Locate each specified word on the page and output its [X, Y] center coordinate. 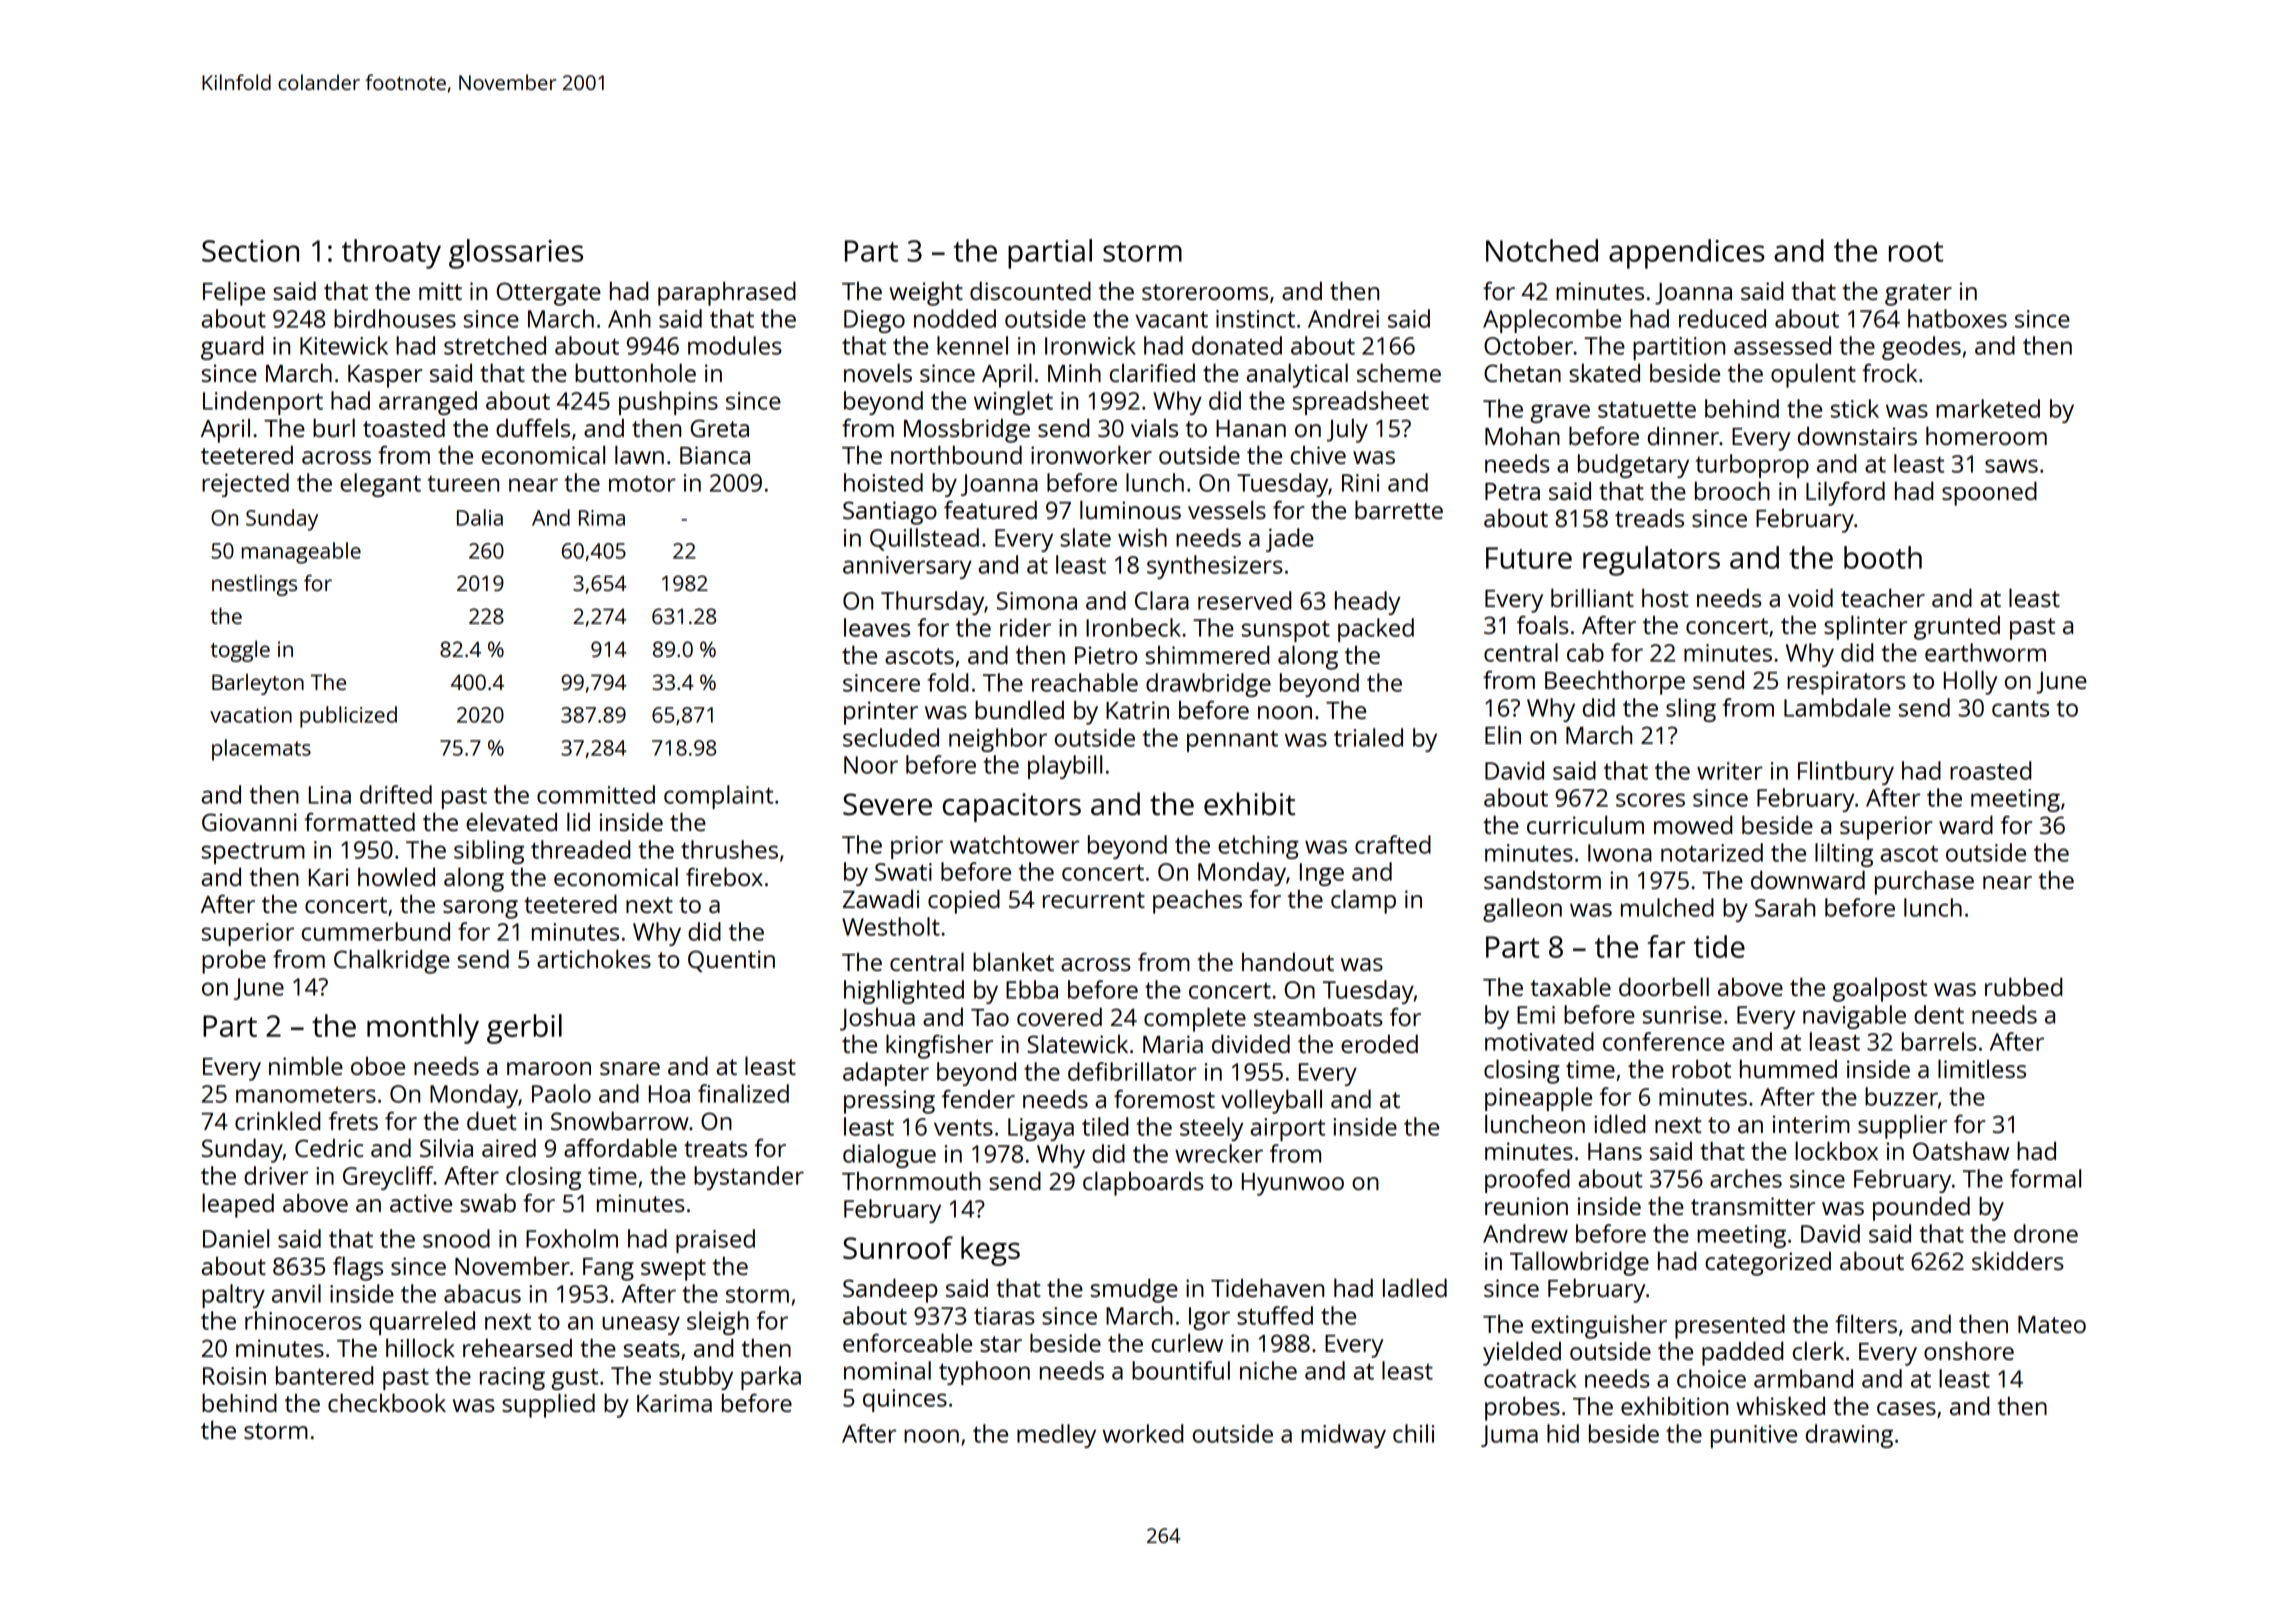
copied [964, 901]
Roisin [234, 1376]
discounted [1030, 290]
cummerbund [376, 931]
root [1916, 252]
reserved [1244, 600]
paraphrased [727, 293]
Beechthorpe [1615, 682]
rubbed [2023, 986]
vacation [251, 715]
